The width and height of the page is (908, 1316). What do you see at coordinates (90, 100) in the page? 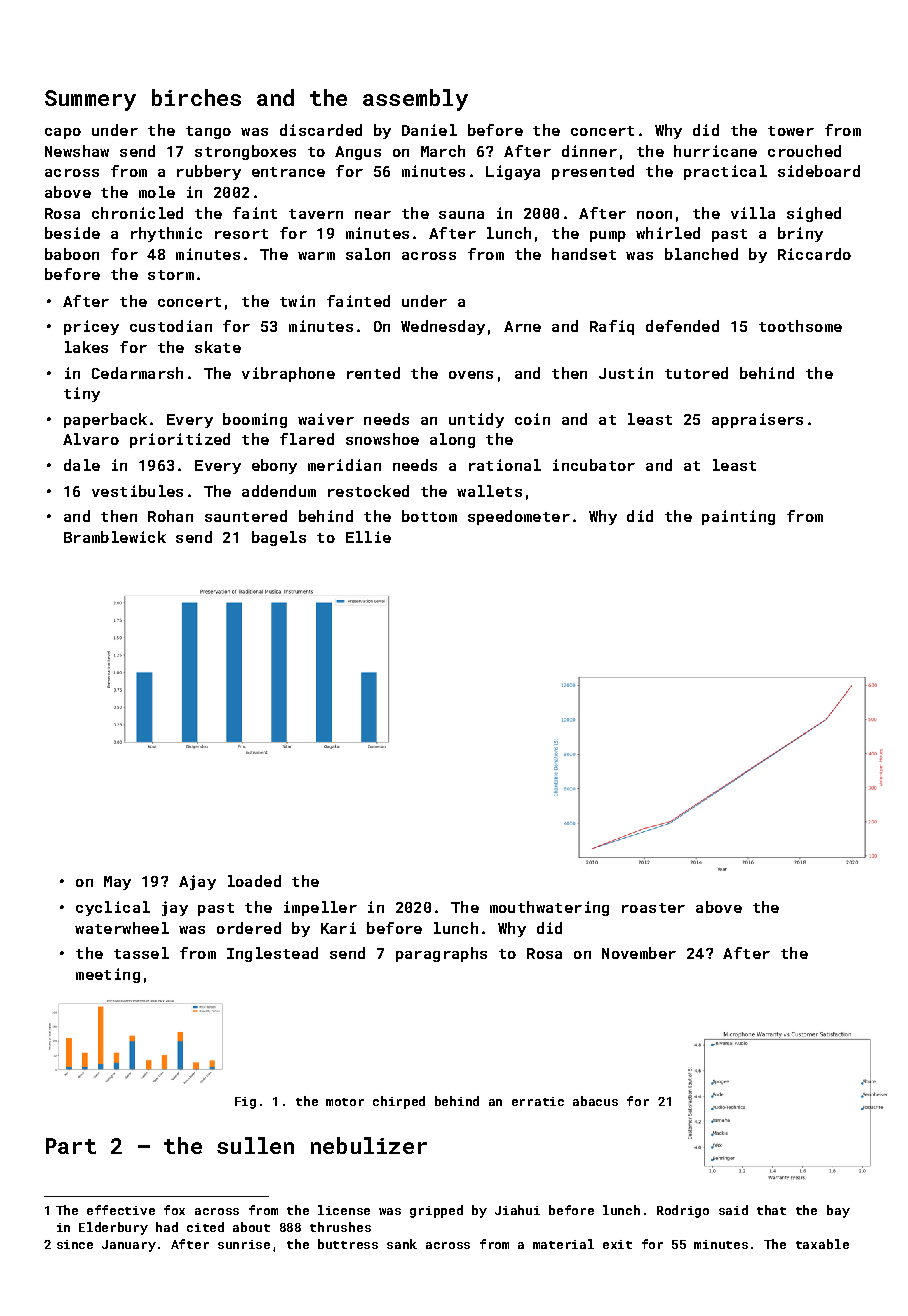
I see `Summery` at bounding box center [90, 100].
